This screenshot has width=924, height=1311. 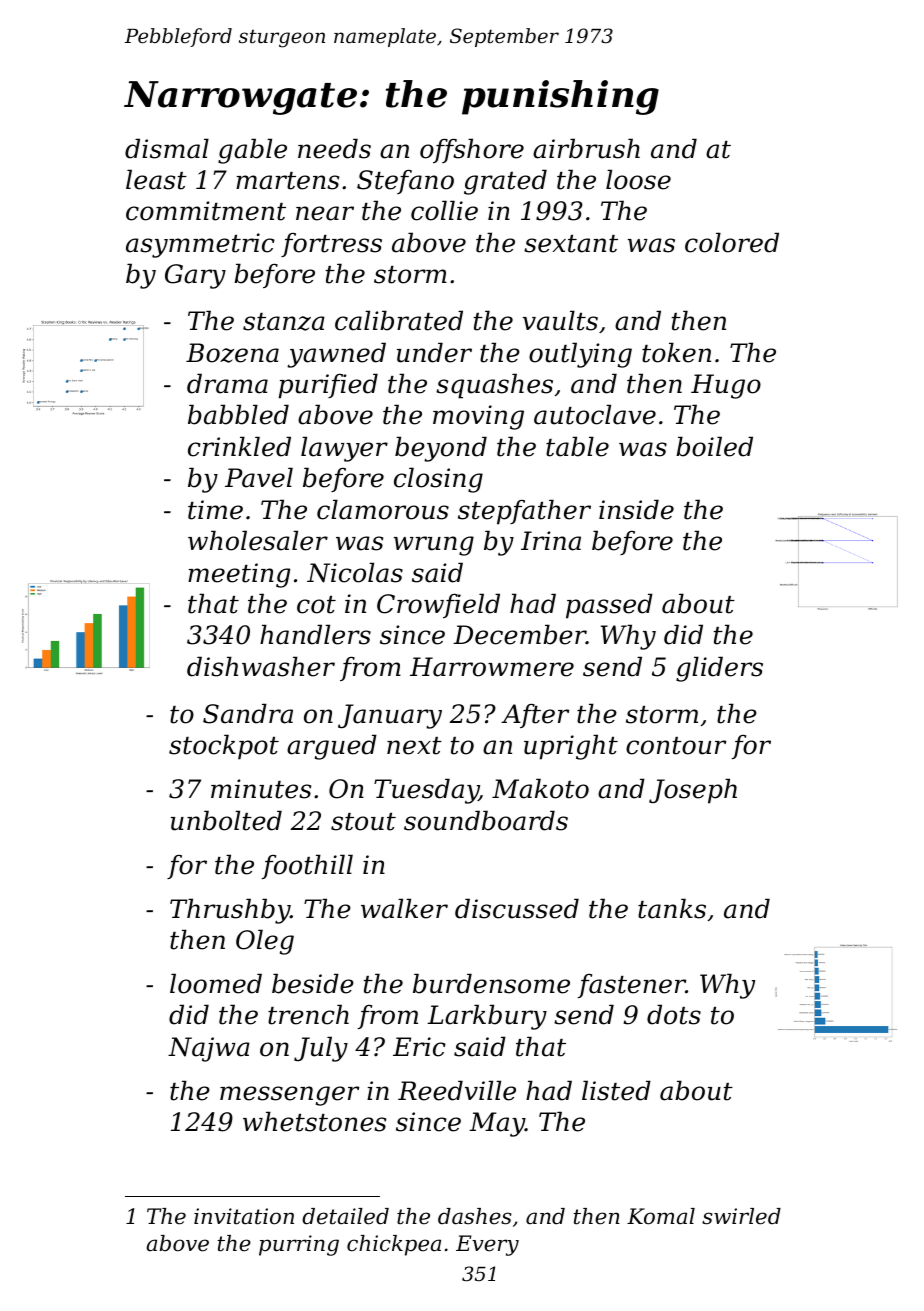 What do you see at coordinates (334, 148) in the screenshot?
I see `needs` at bounding box center [334, 148].
